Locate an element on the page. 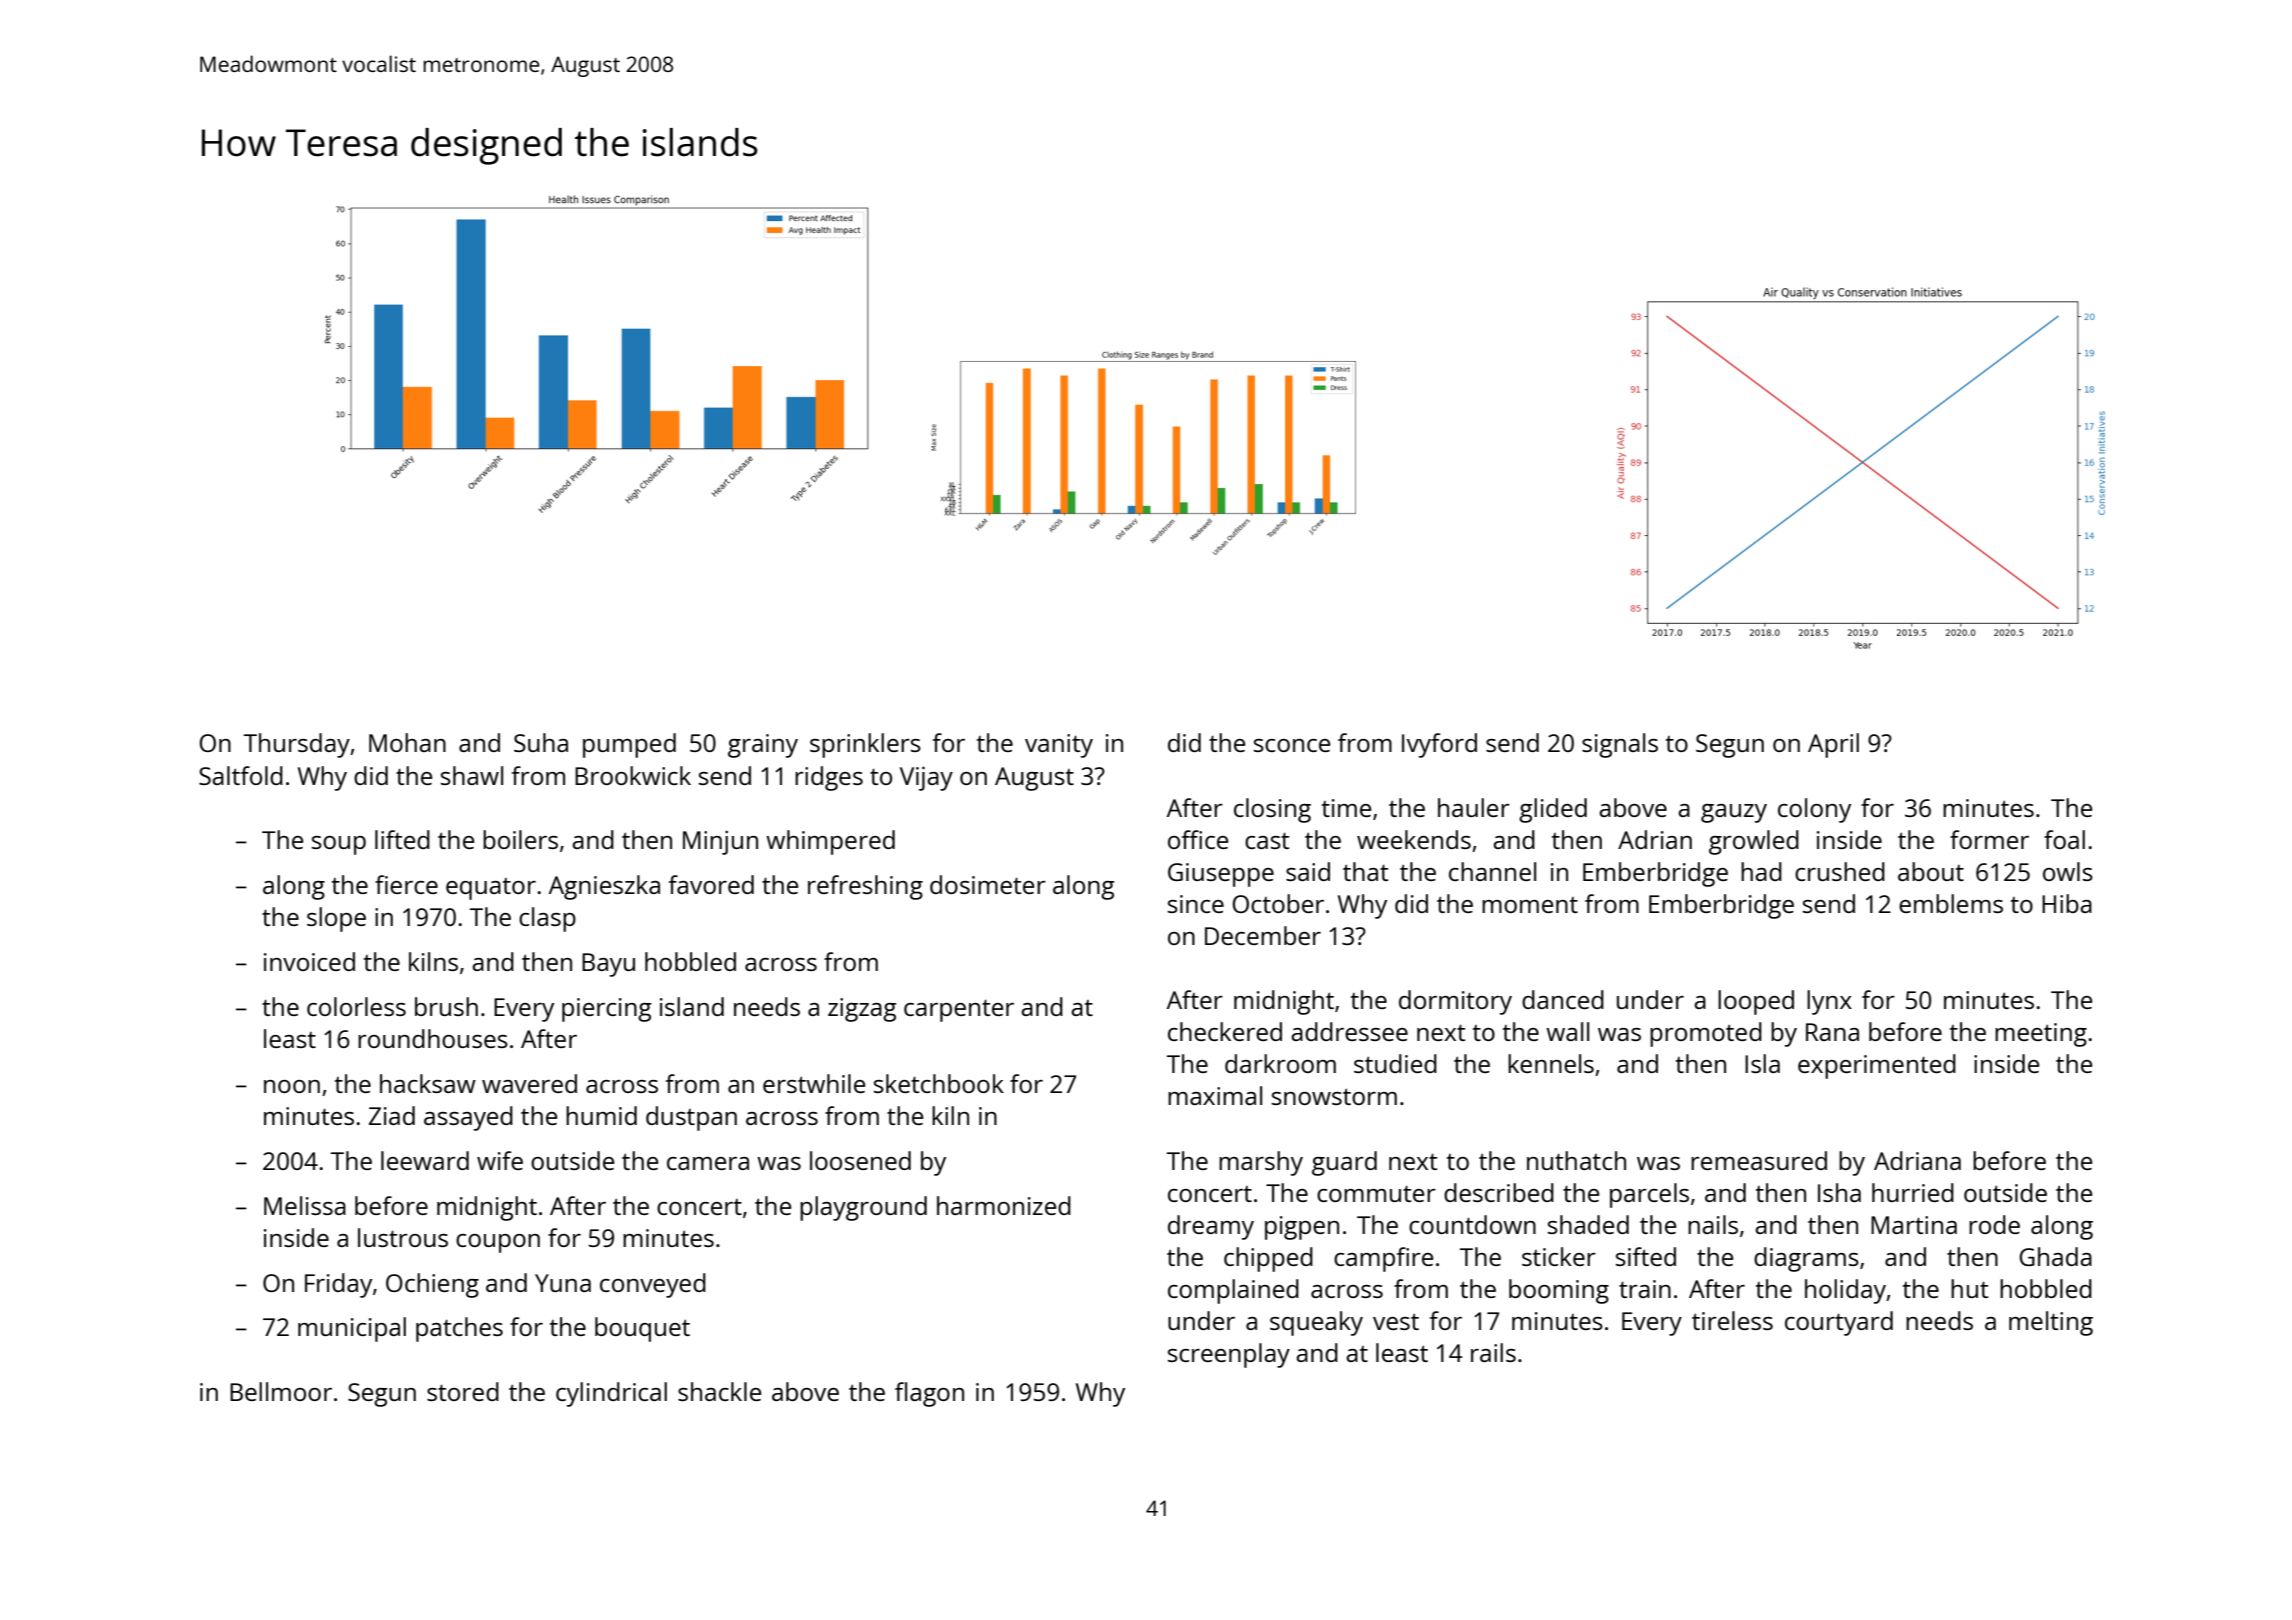  coupon is located at coordinates (498, 1243).
